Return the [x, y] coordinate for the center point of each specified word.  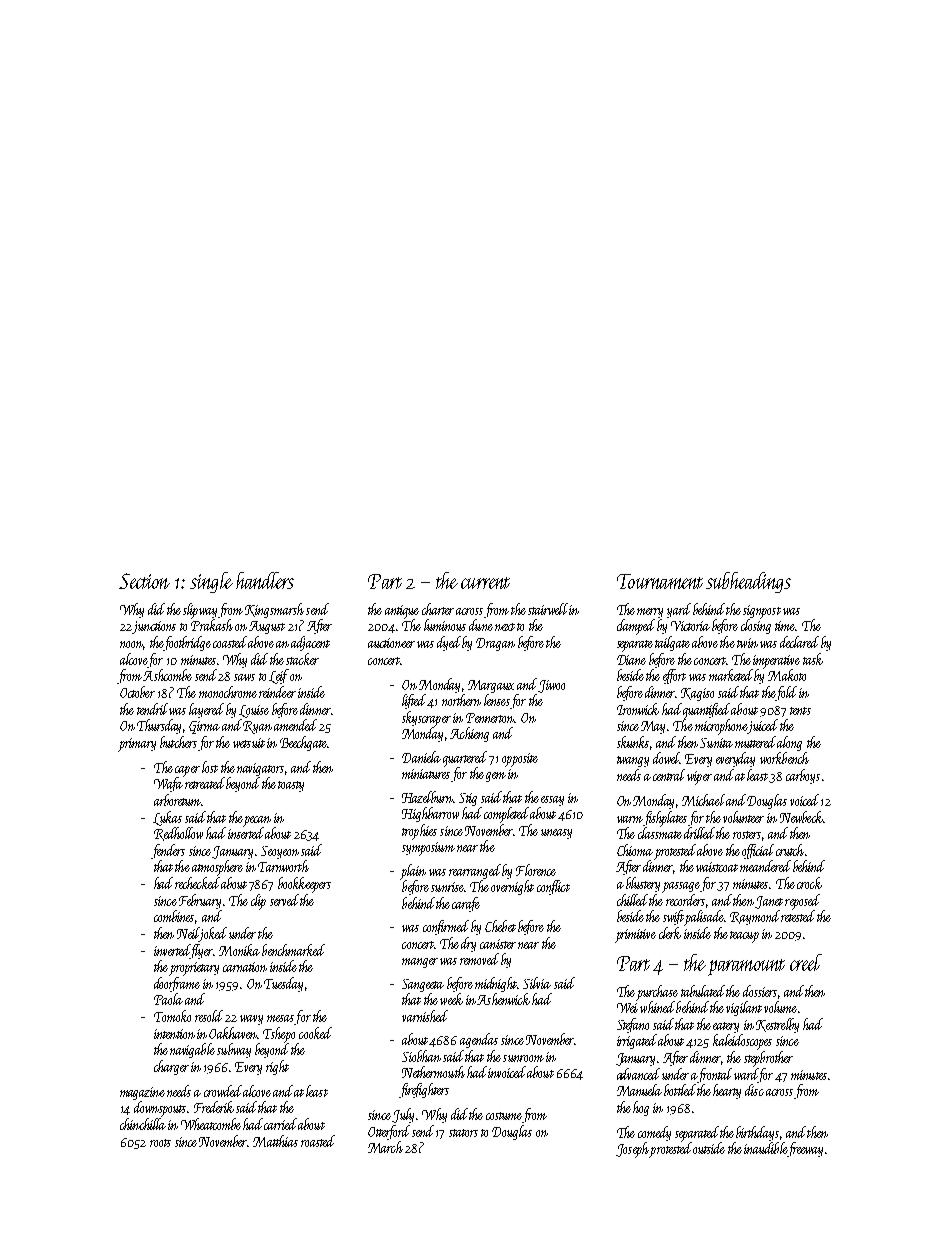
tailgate [672, 643]
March [385, 1147]
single [211, 582]
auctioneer [391, 643]
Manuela [639, 1090]
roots [160, 1143]
